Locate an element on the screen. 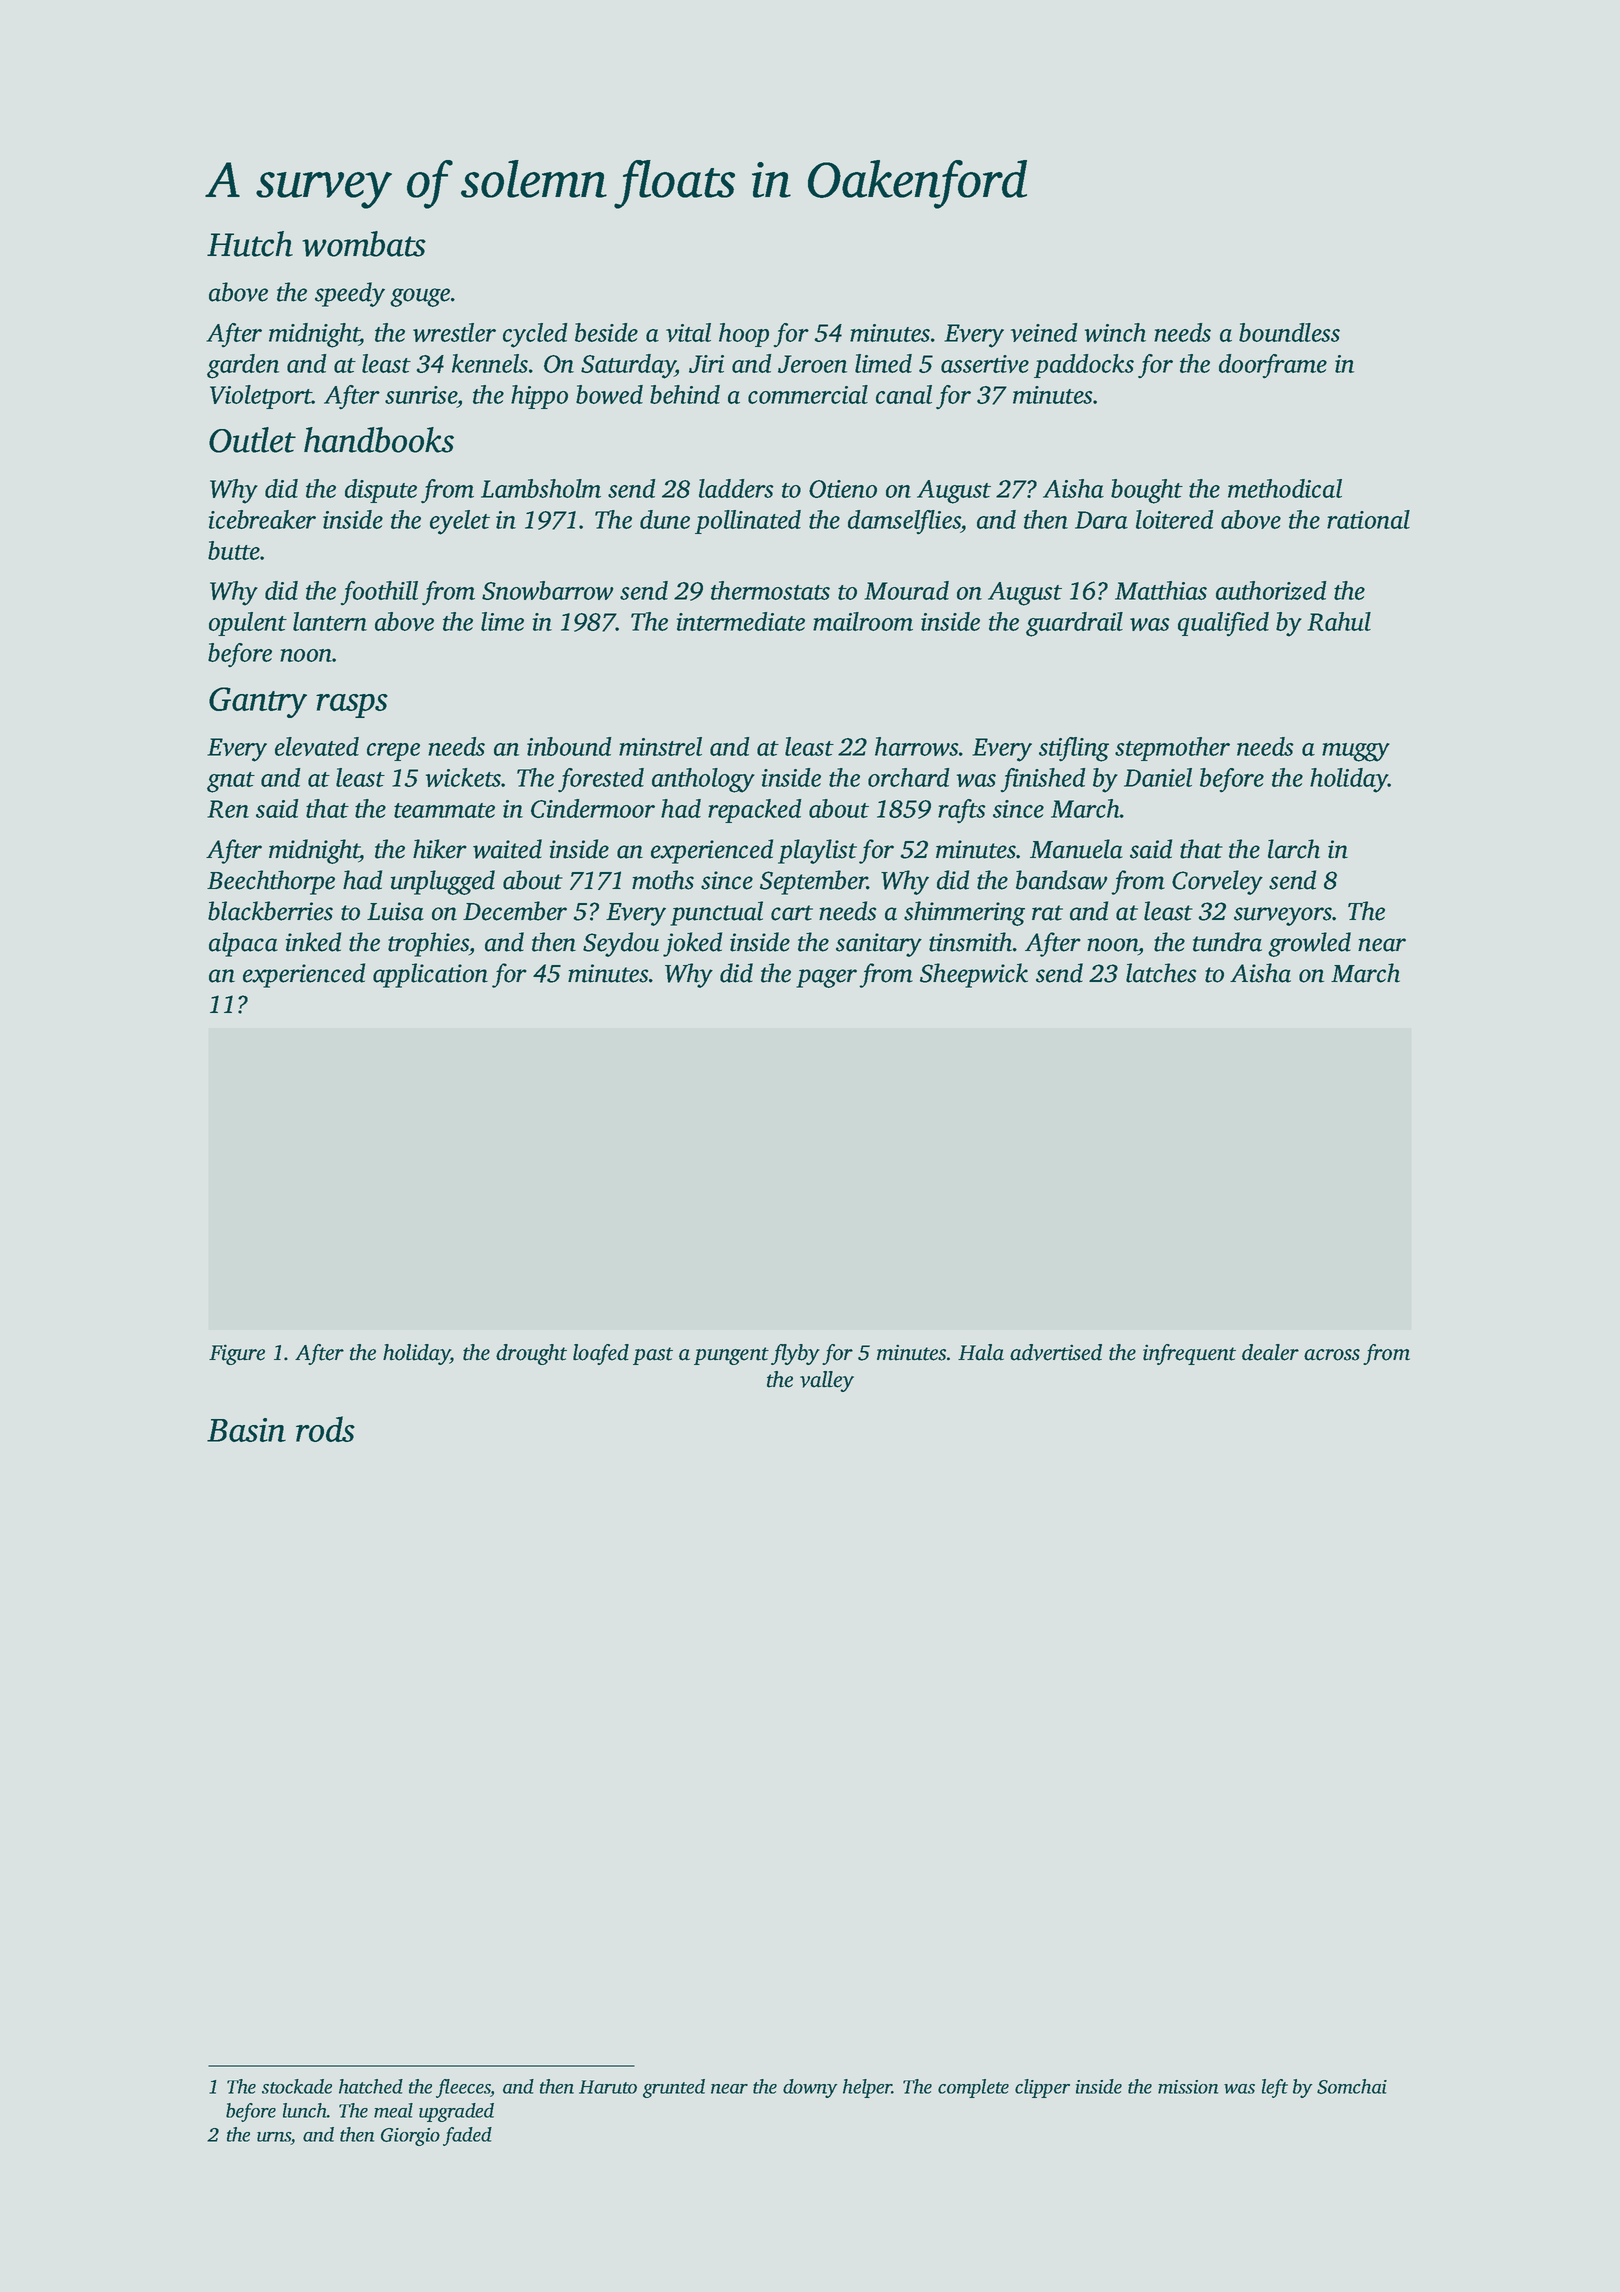  wombats is located at coordinates (364, 244).
